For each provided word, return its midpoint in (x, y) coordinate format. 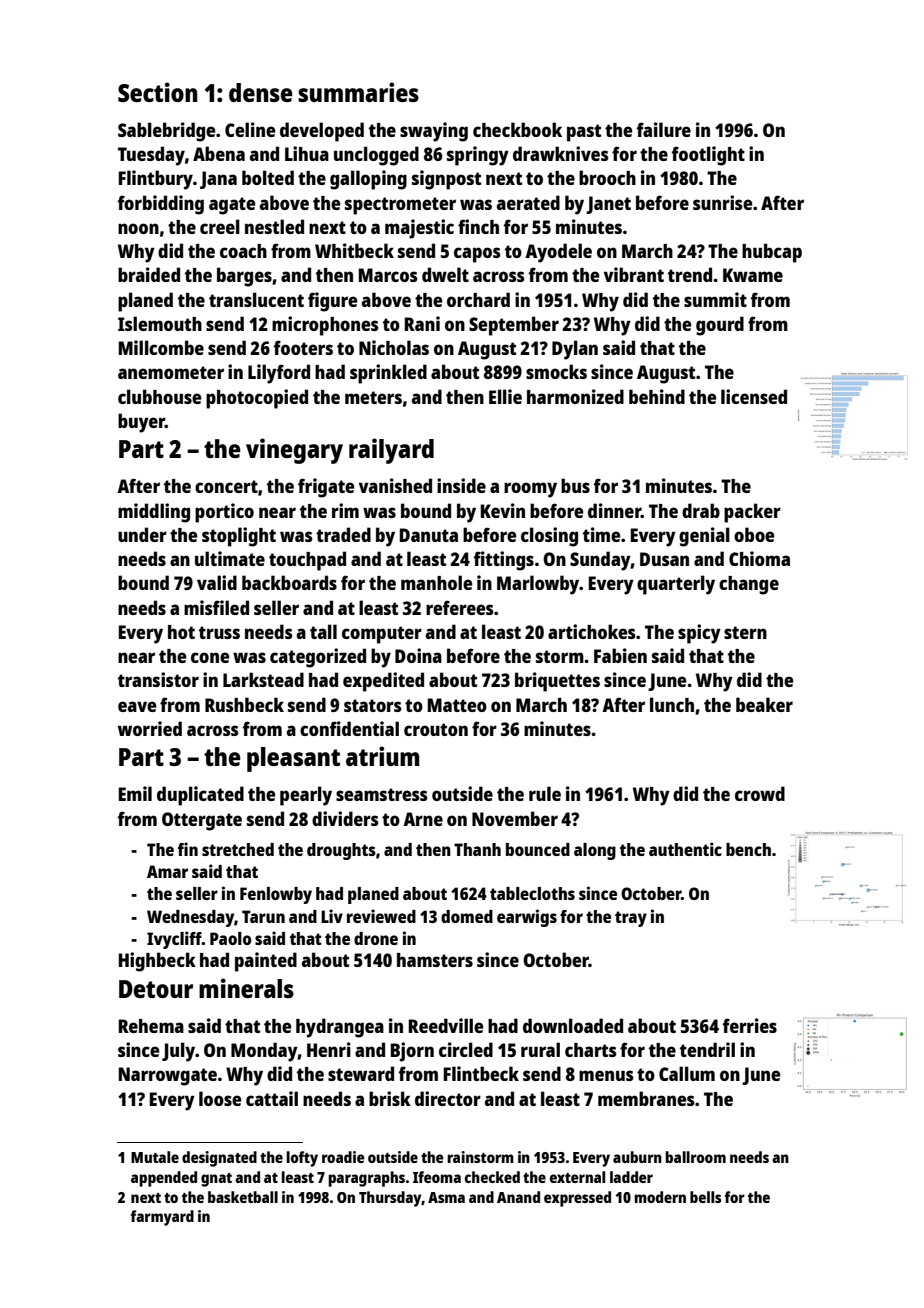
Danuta (429, 535)
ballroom (695, 1157)
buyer (141, 423)
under (142, 534)
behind (657, 396)
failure (664, 129)
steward (361, 1073)
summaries (358, 92)
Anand (518, 1197)
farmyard (162, 1218)
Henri (329, 1049)
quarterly (676, 585)
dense (261, 92)
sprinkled (388, 374)
